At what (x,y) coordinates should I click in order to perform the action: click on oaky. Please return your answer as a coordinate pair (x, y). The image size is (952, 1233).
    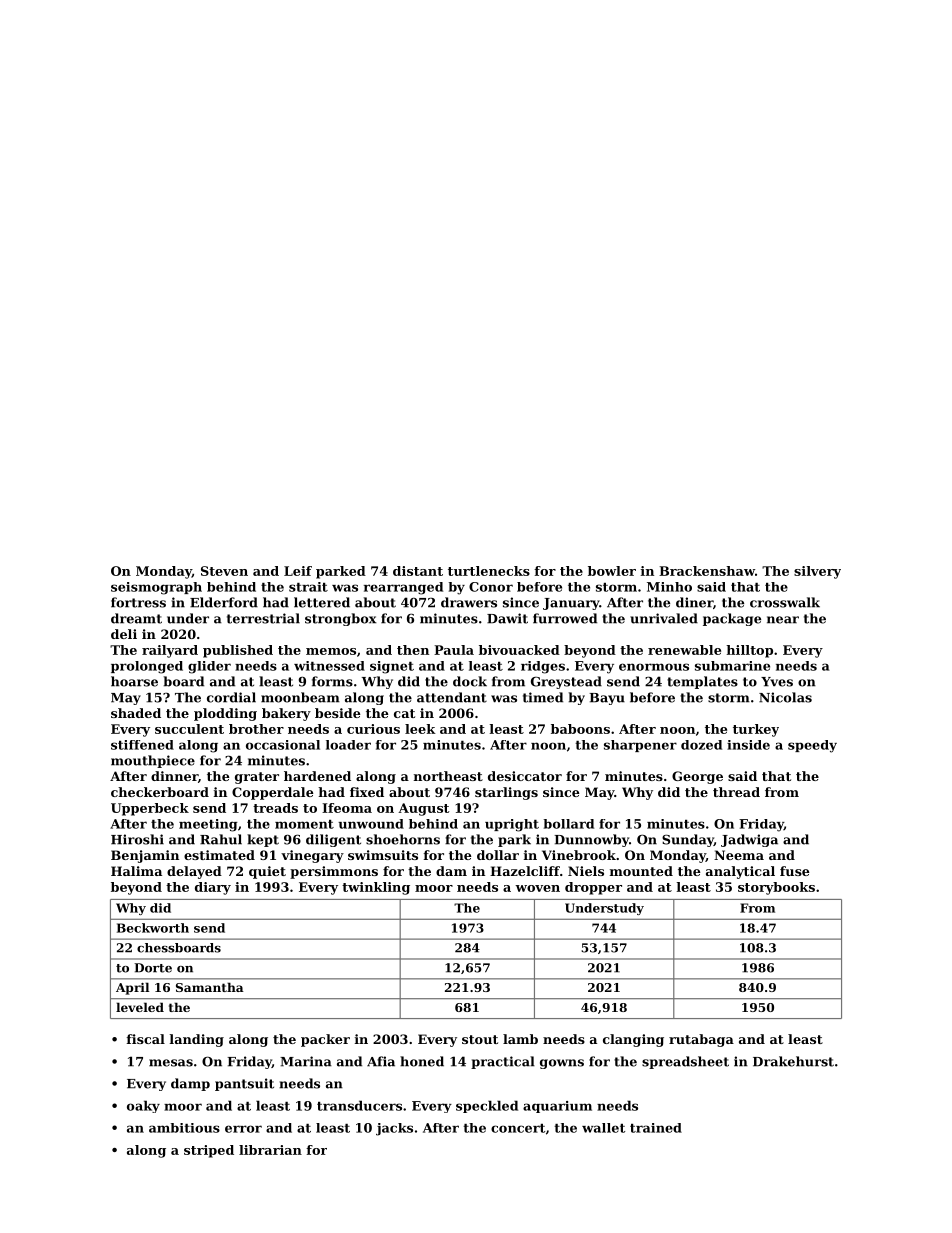
    Looking at the image, I should click on (143, 1106).
